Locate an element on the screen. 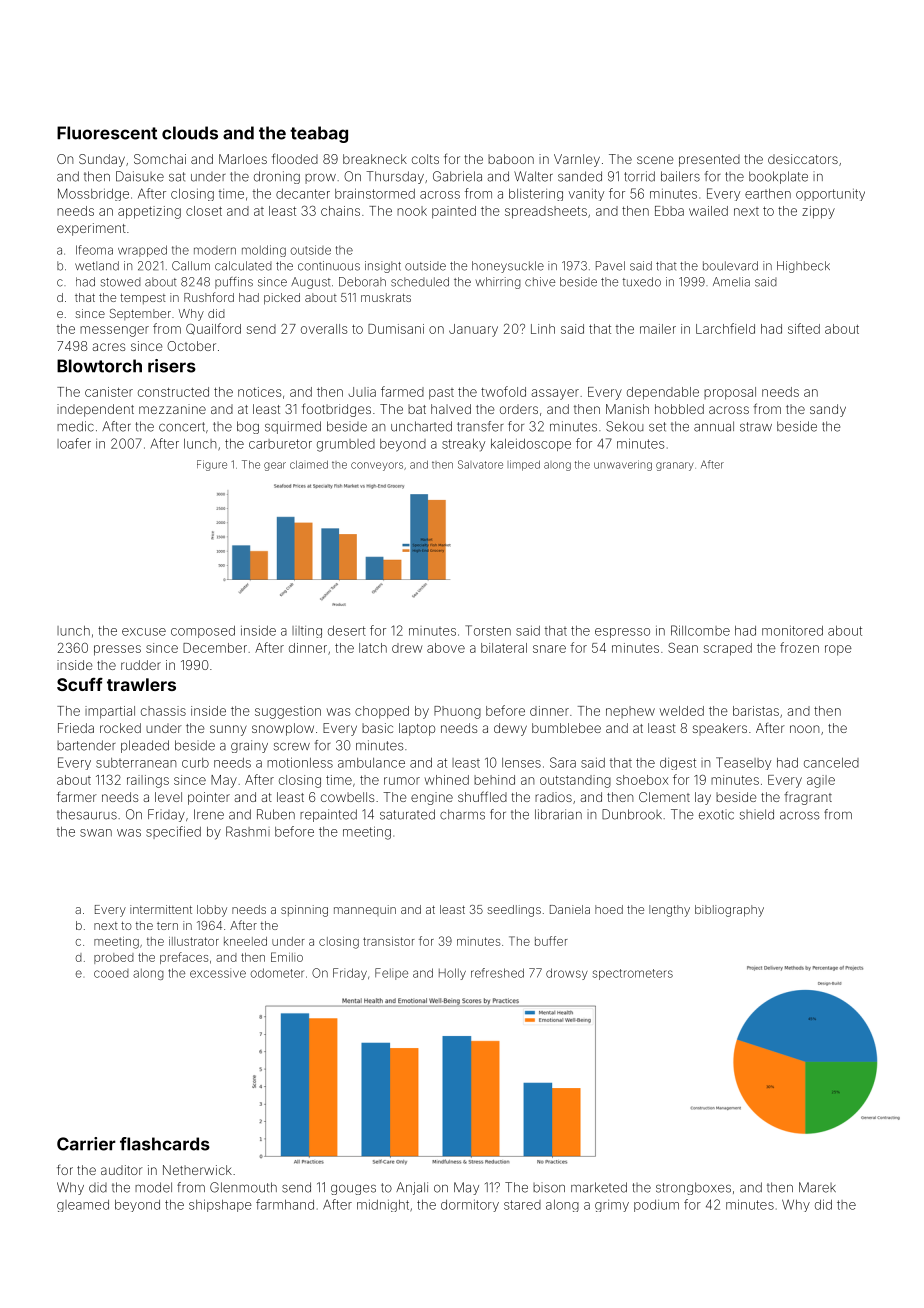 The width and height of the screenshot is (924, 1308). curb is located at coordinates (195, 763).
